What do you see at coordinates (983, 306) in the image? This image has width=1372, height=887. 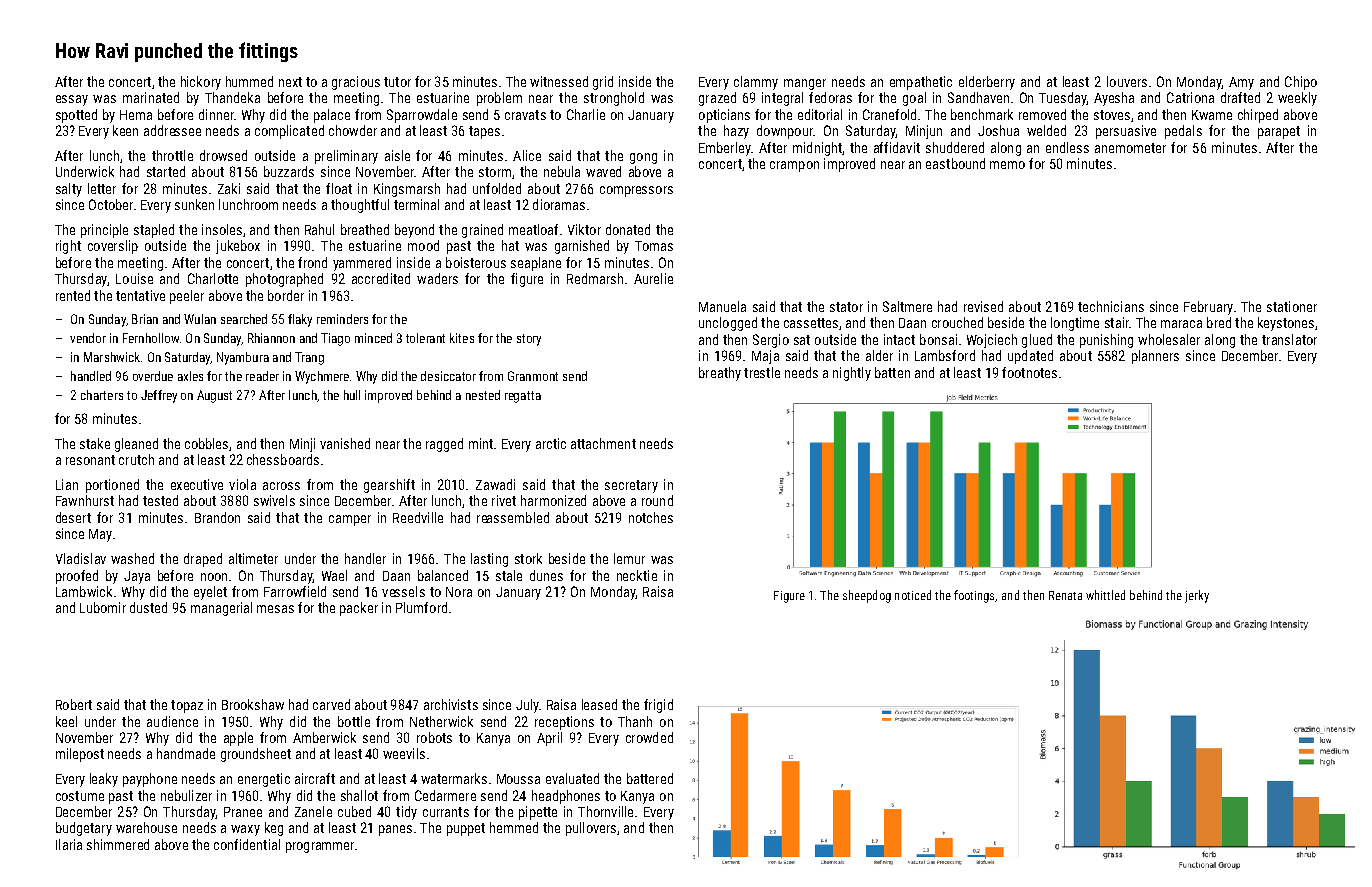 I see `revised` at bounding box center [983, 306].
